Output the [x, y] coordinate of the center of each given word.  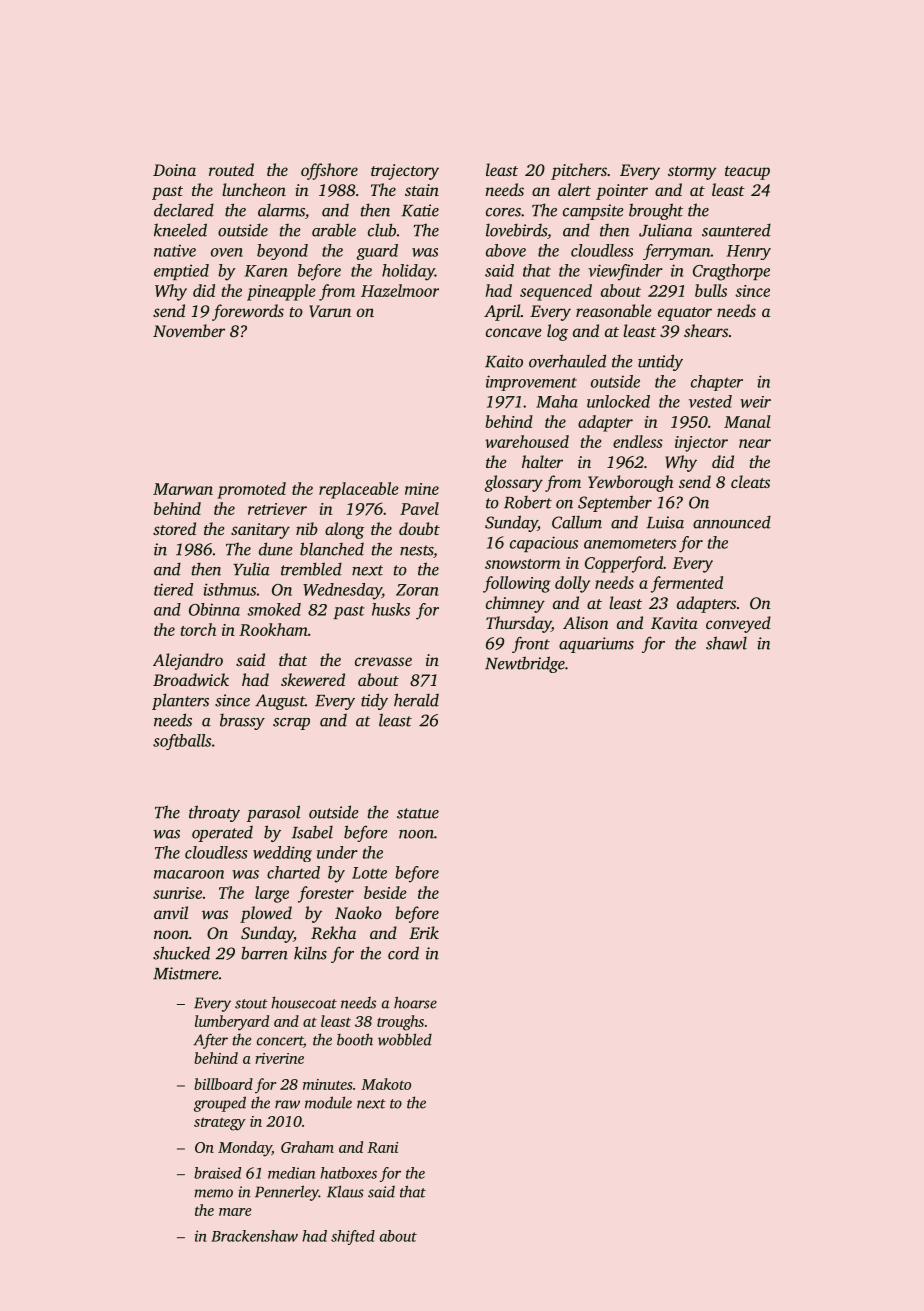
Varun [330, 311]
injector [701, 444]
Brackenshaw [254, 1236]
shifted [353, 1237]
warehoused [527, 441]
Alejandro [188, 661]
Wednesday [342, 591]
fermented [687, 584]
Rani [382, 1147]
